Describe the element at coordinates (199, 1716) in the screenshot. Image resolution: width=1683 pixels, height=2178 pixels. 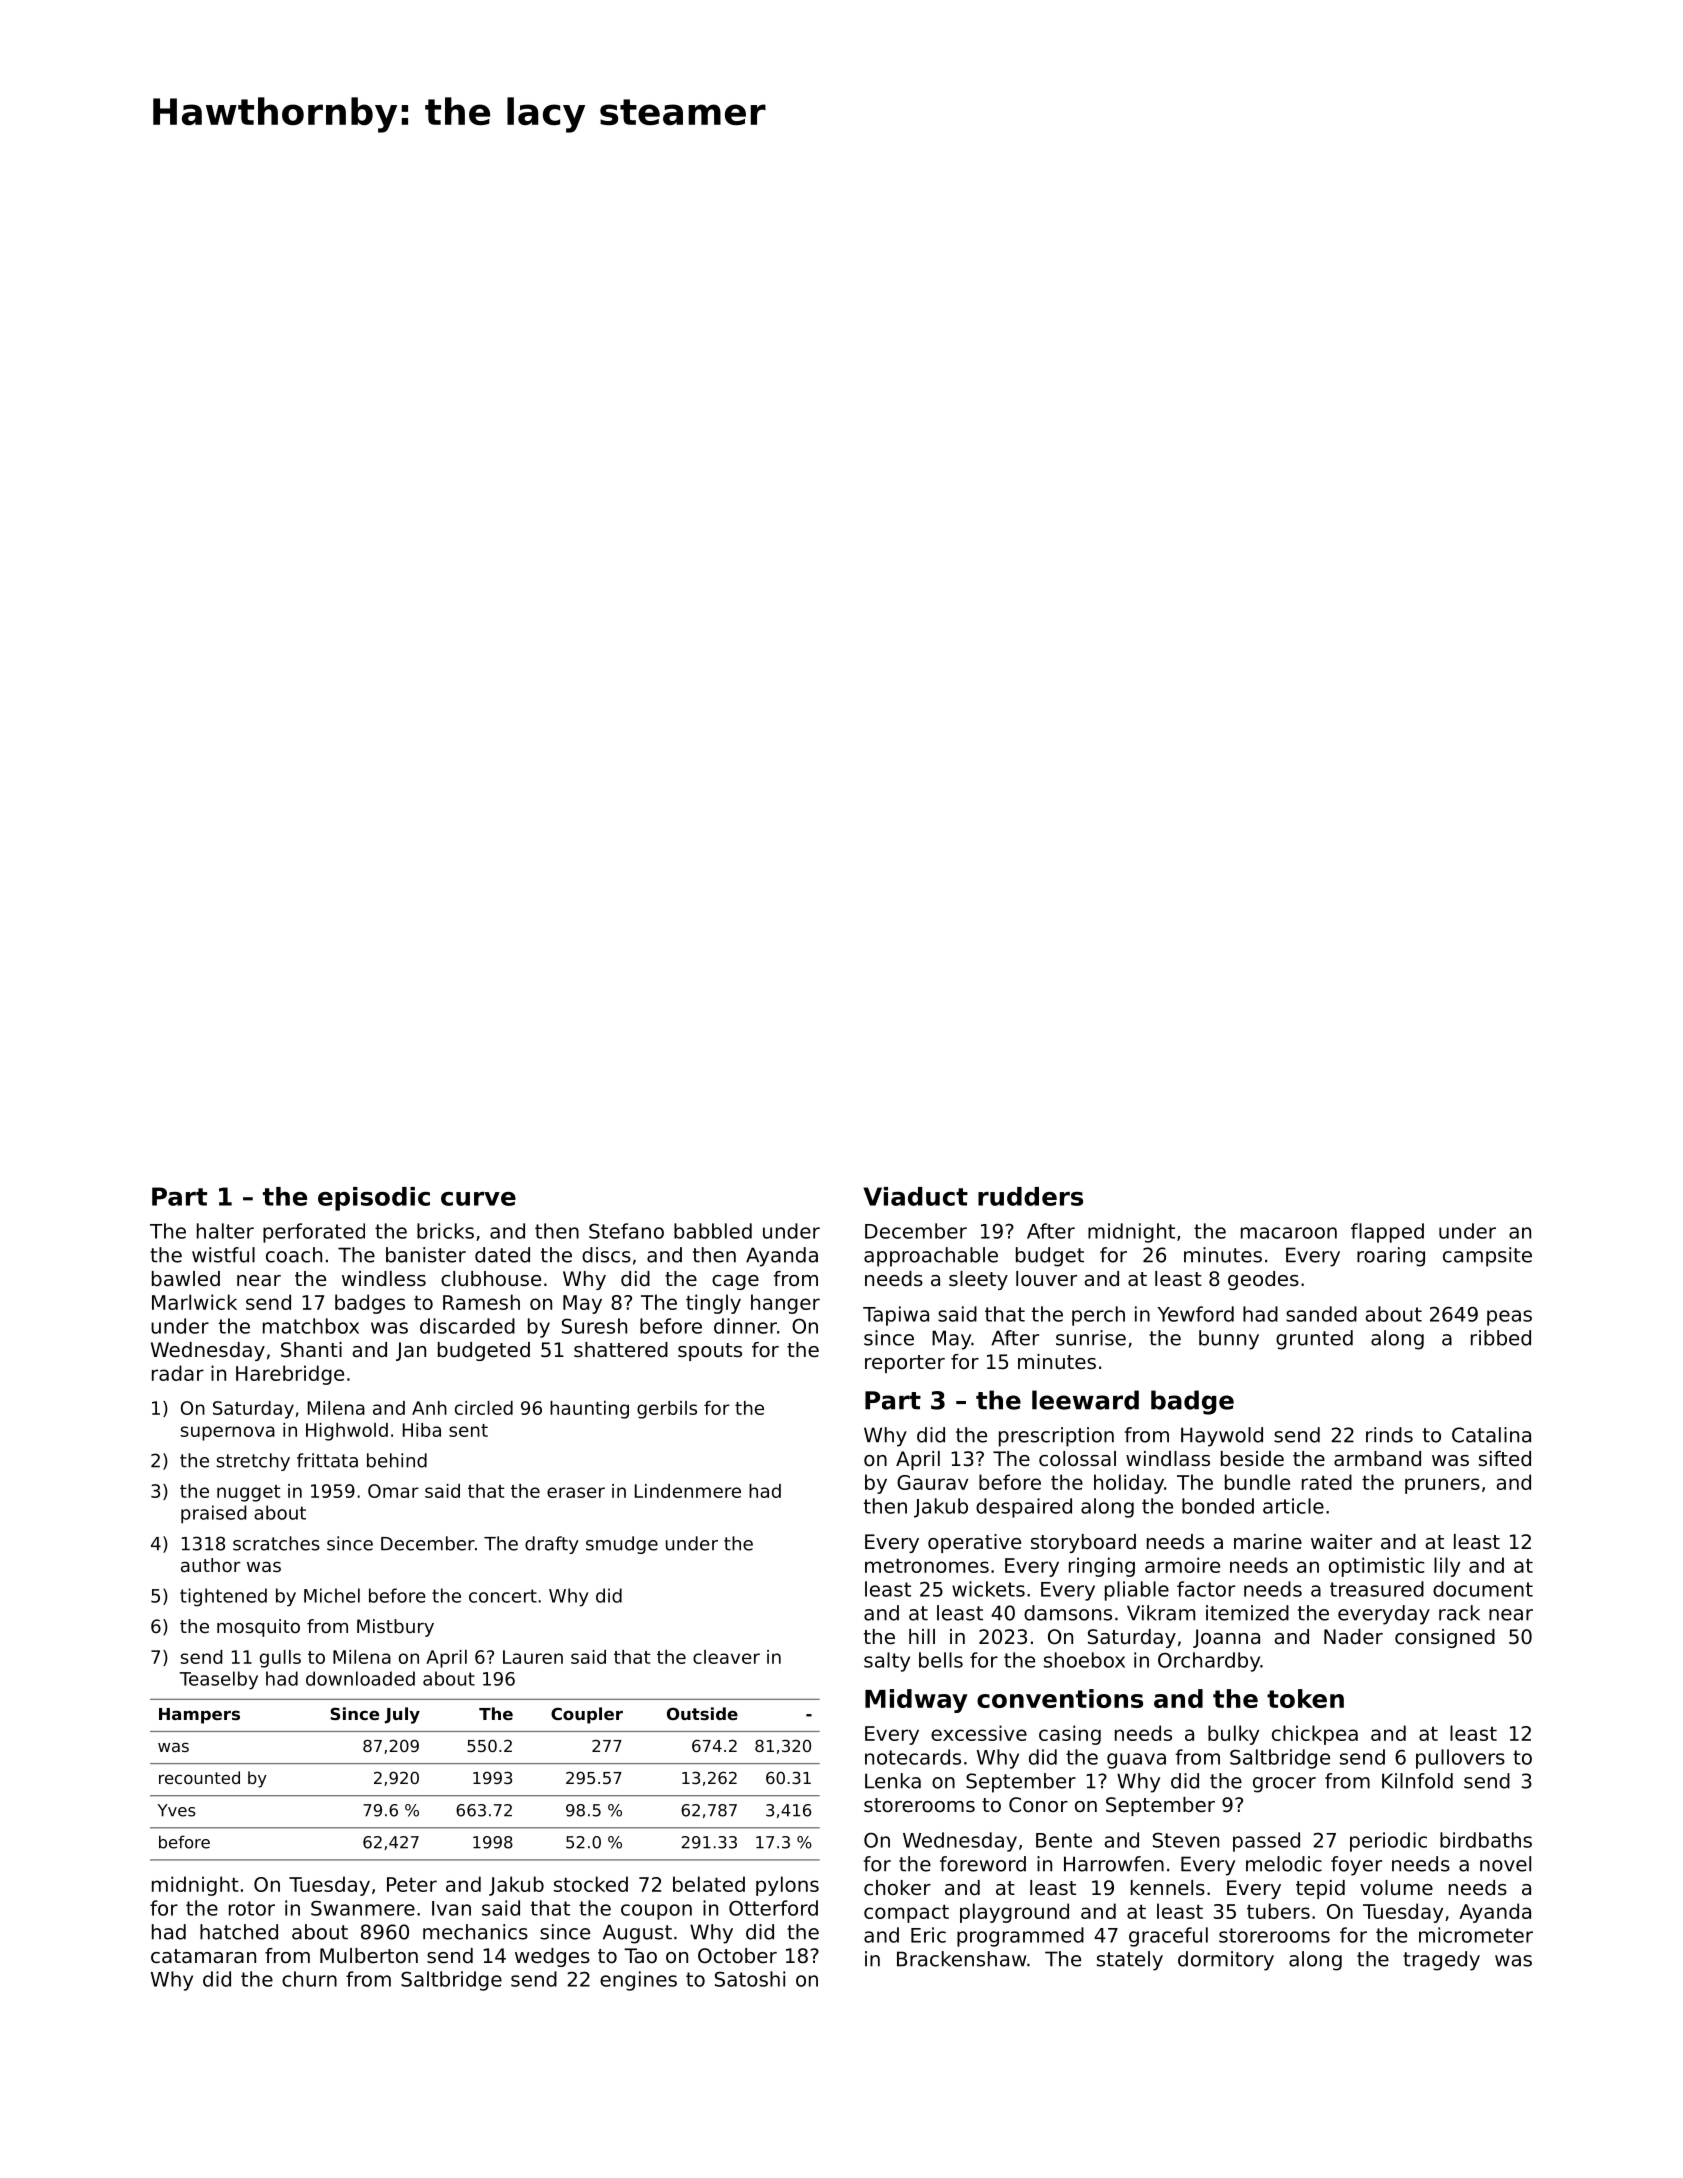
I see `Hampers` at that location.
